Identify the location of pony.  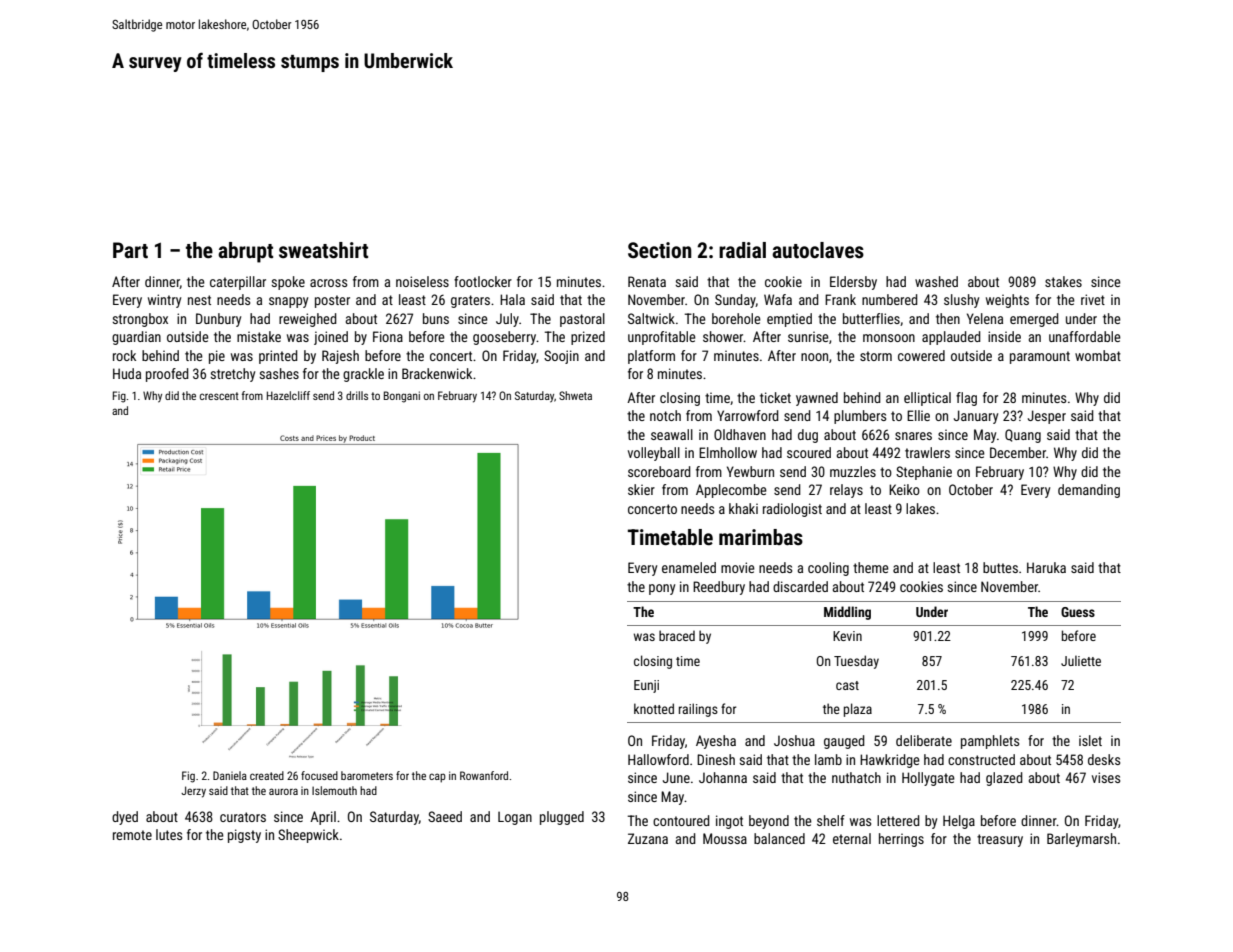
(662, 589).
